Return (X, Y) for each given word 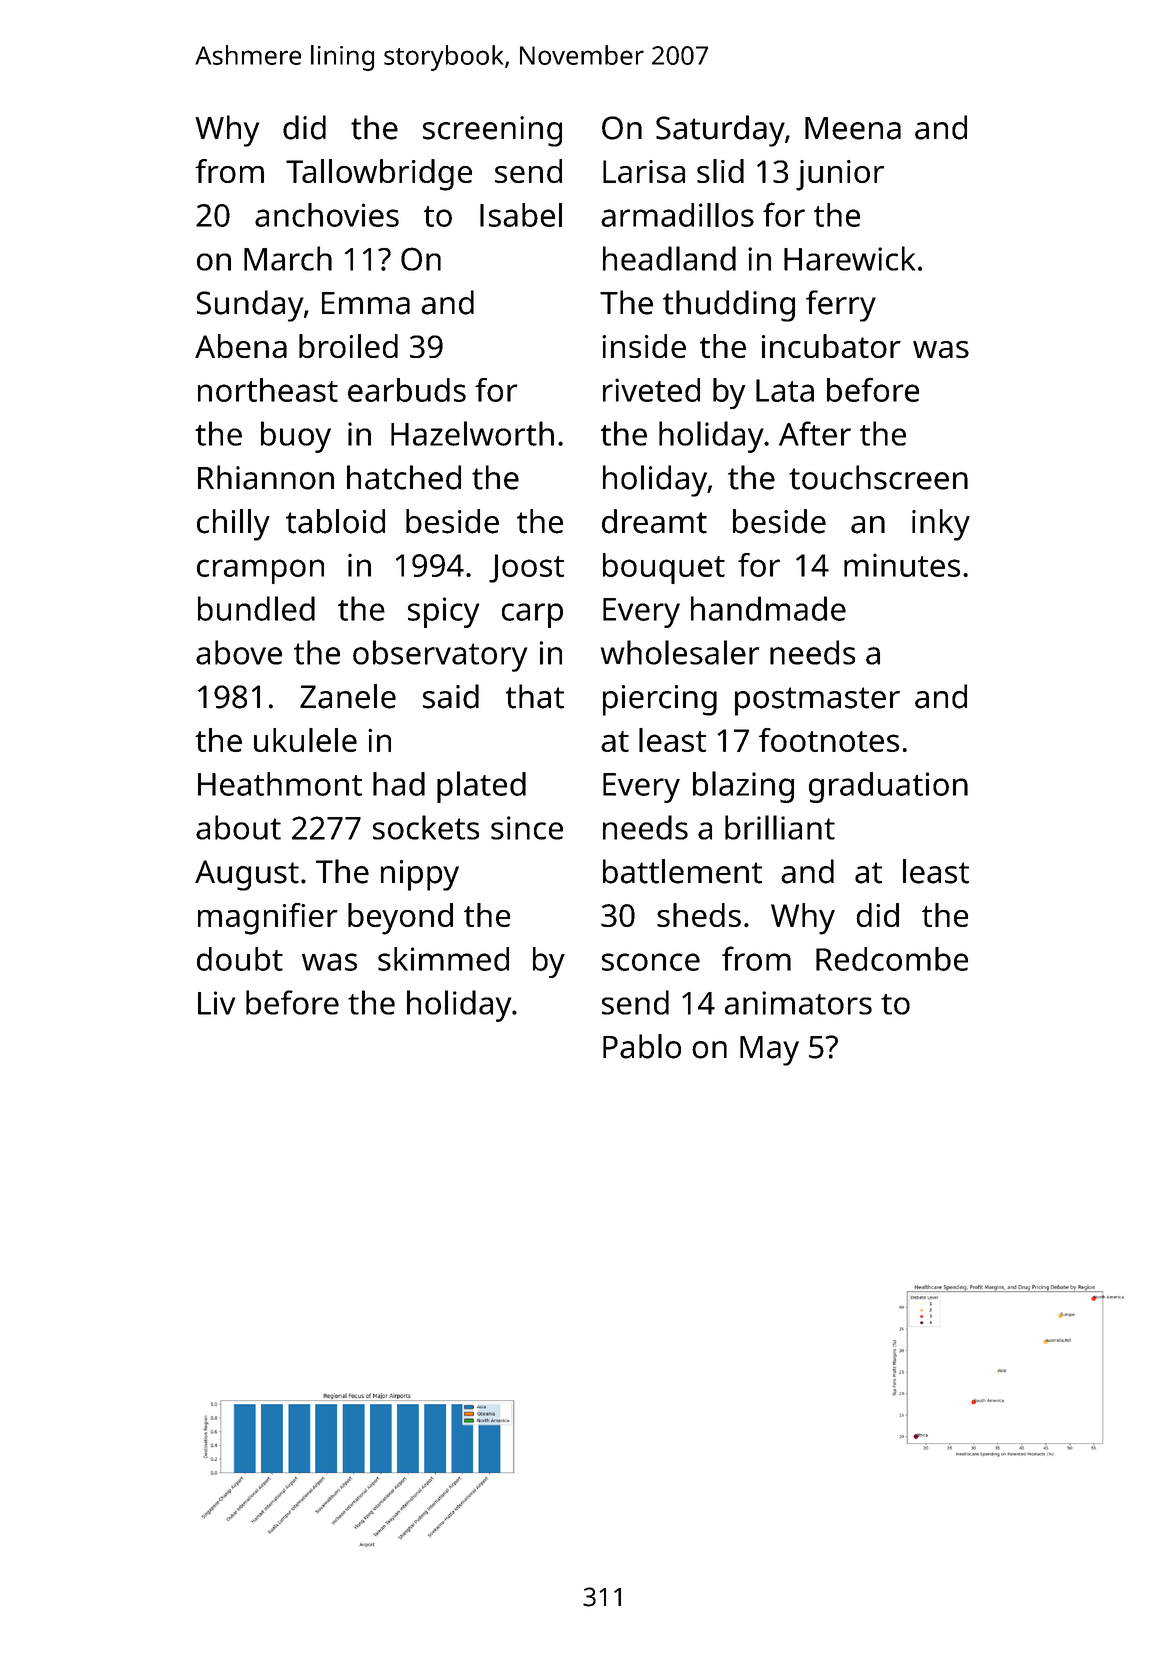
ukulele (305, 740)
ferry (841, 306)
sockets (426, 827)
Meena (853, 128)
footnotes (829, 740)
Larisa (644, 171)
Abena (241, 346)
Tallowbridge (379, 175)
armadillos (677, 215)
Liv (216, 1003)
